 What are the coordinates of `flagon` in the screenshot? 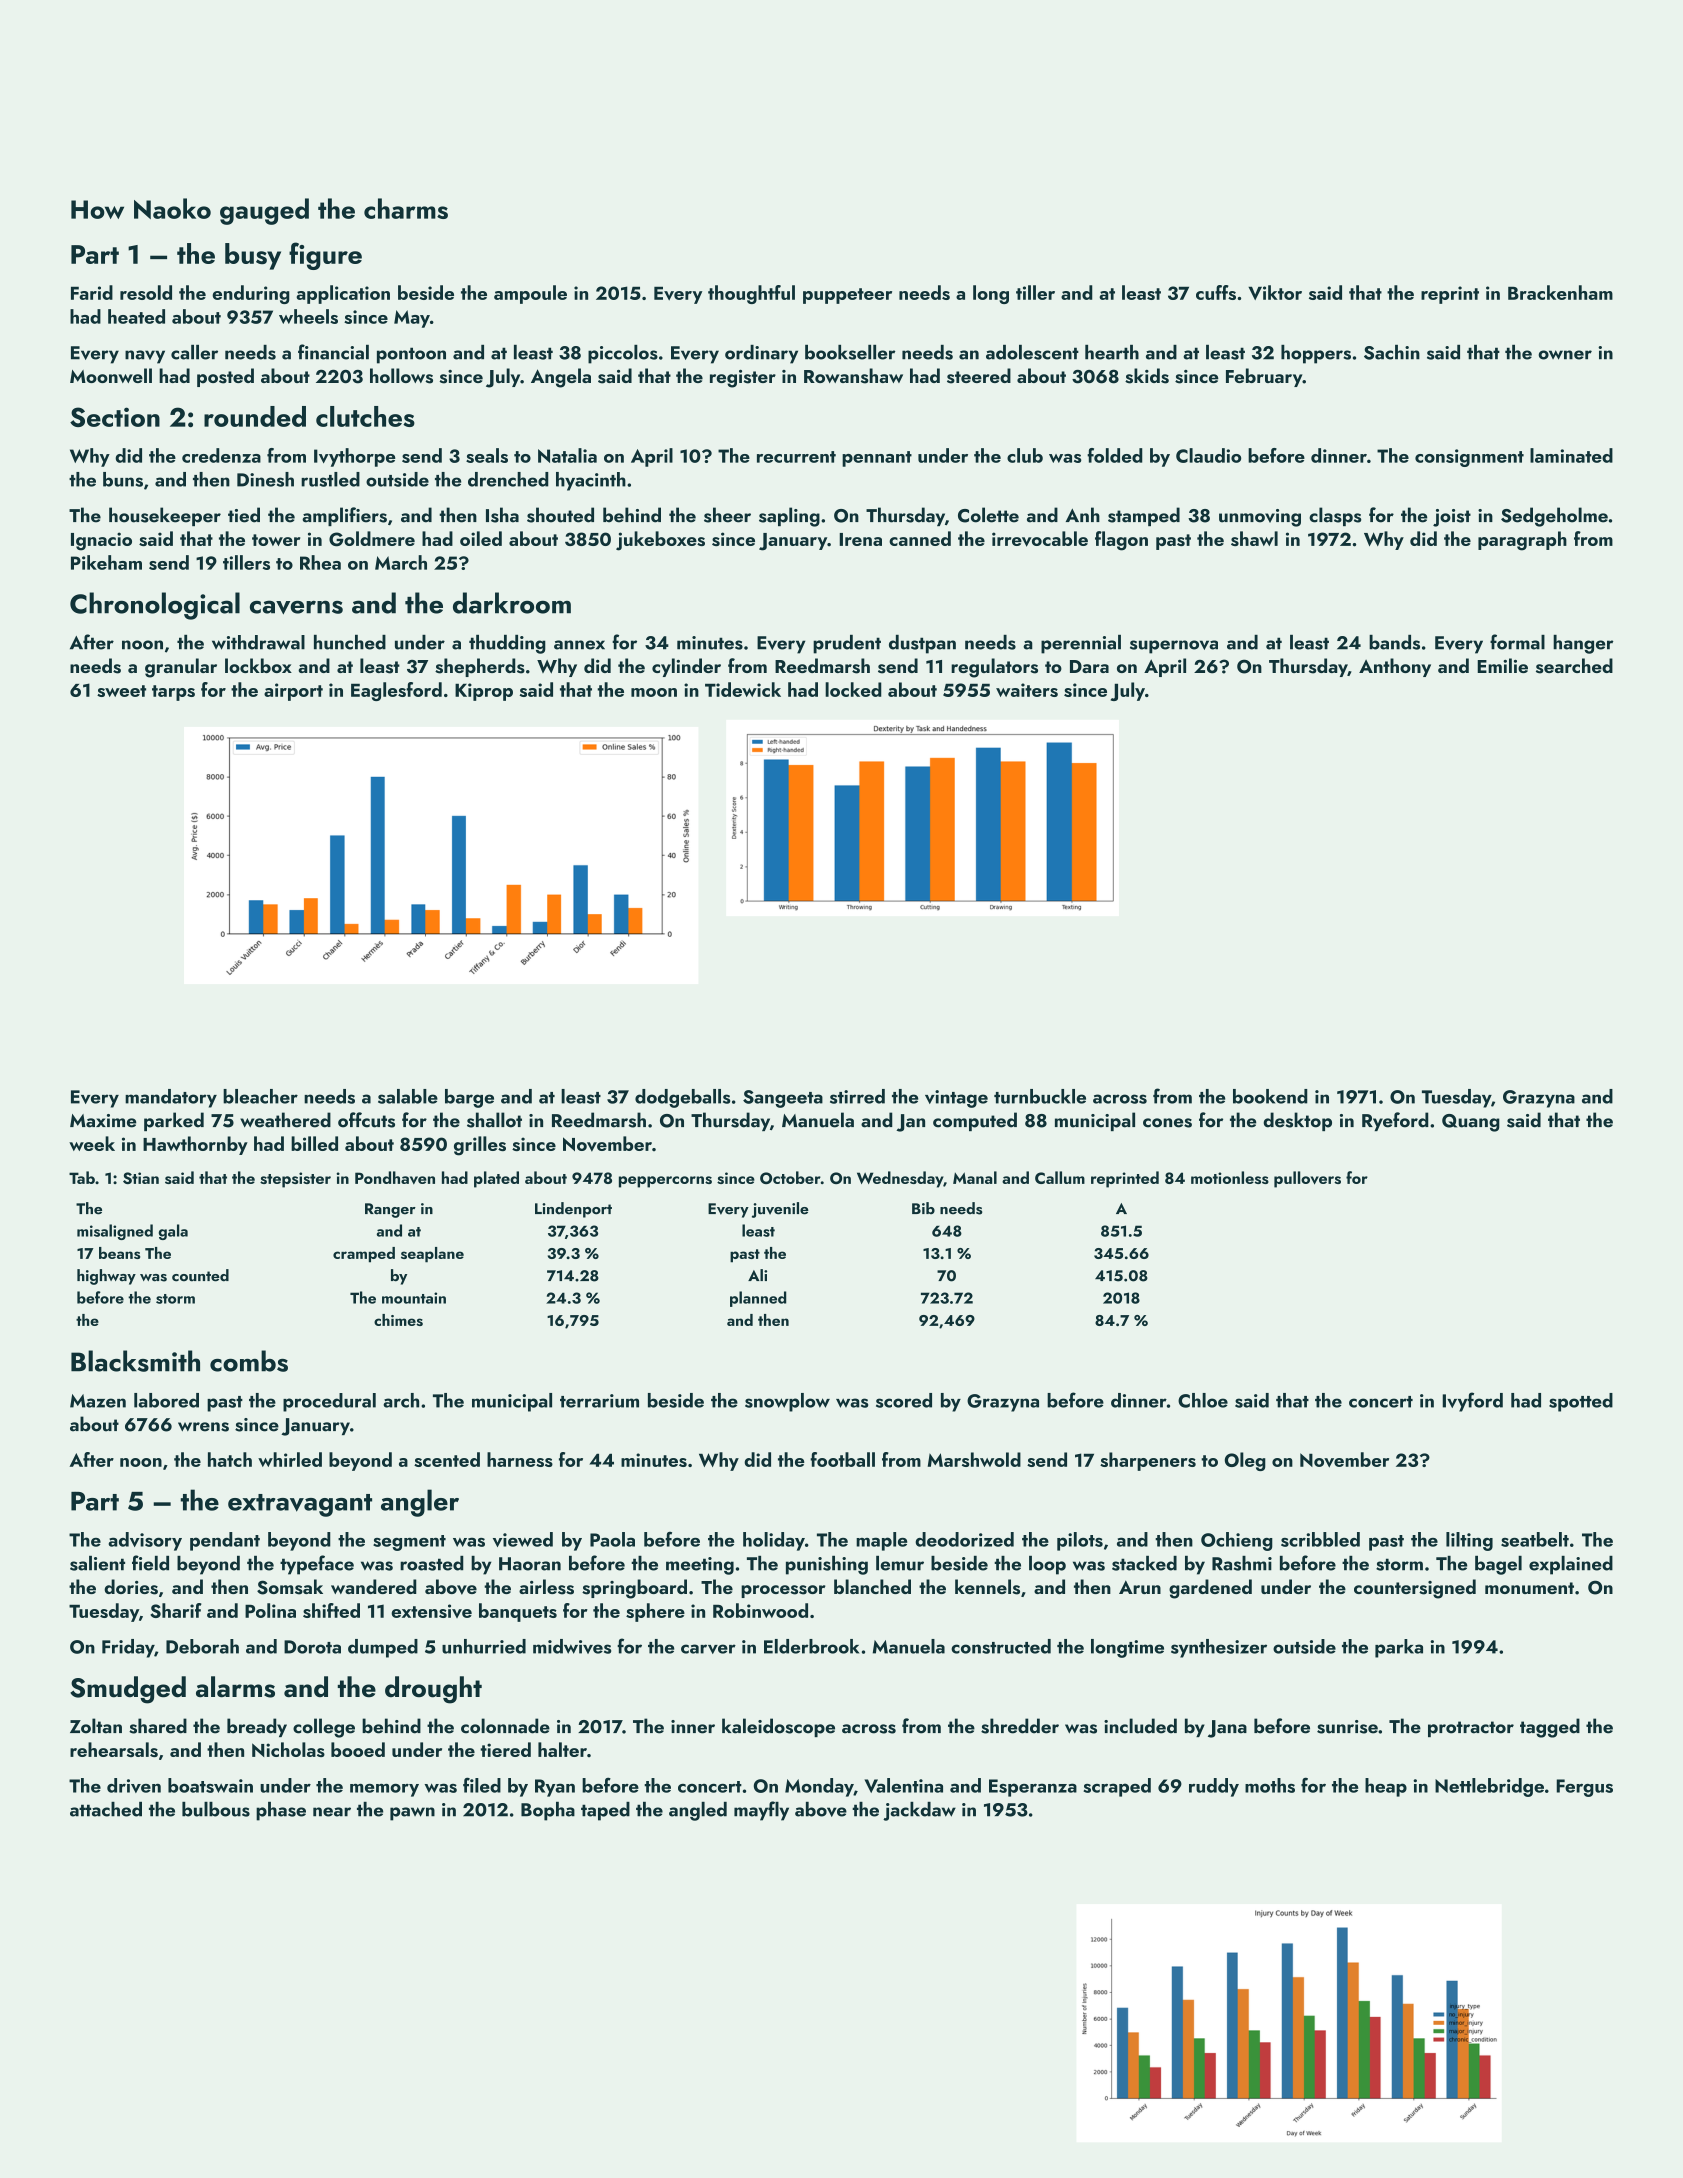 It's located at (1121, 541).
